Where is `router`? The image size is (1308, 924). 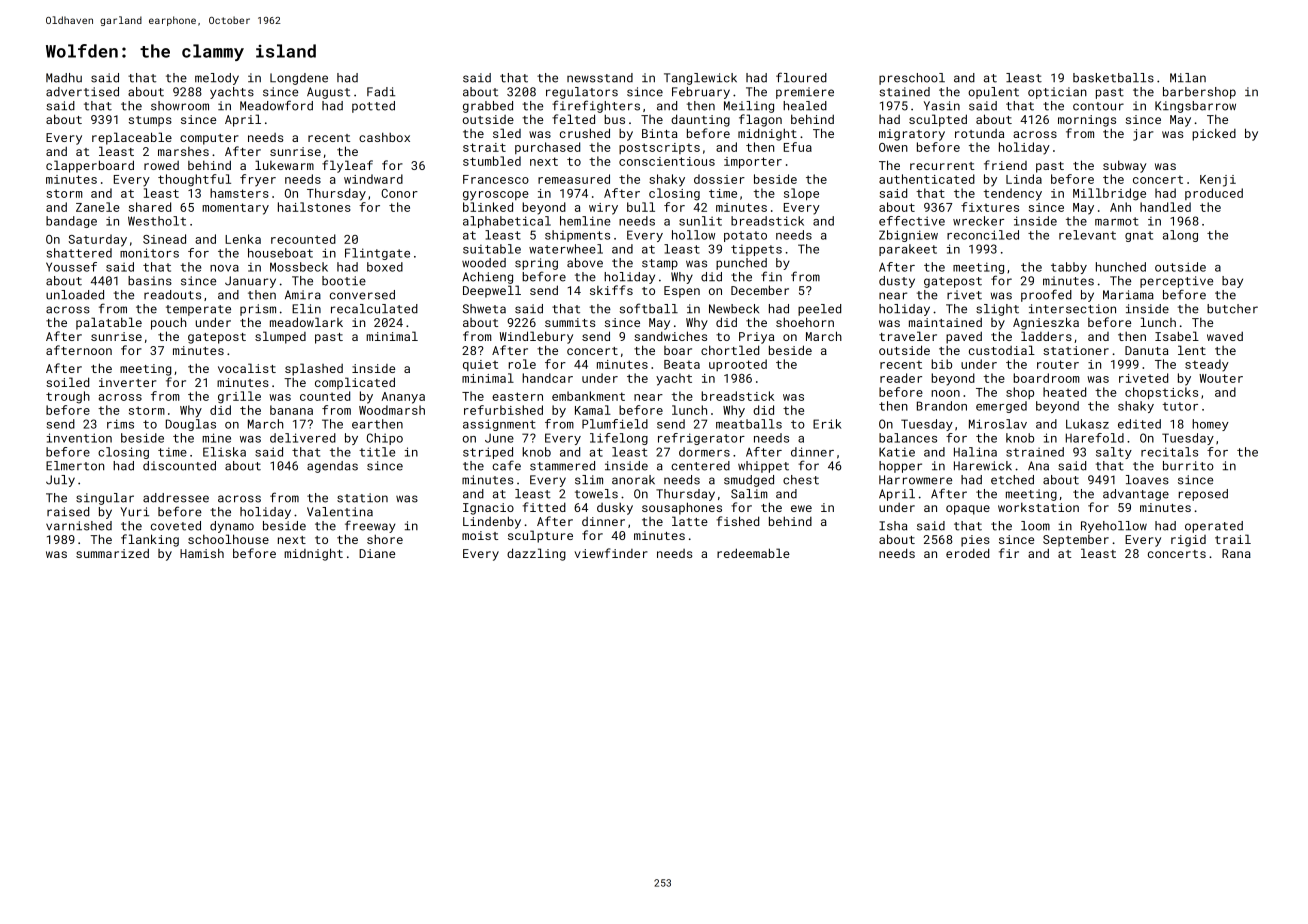 router is located at coordinates (1058, 364).
